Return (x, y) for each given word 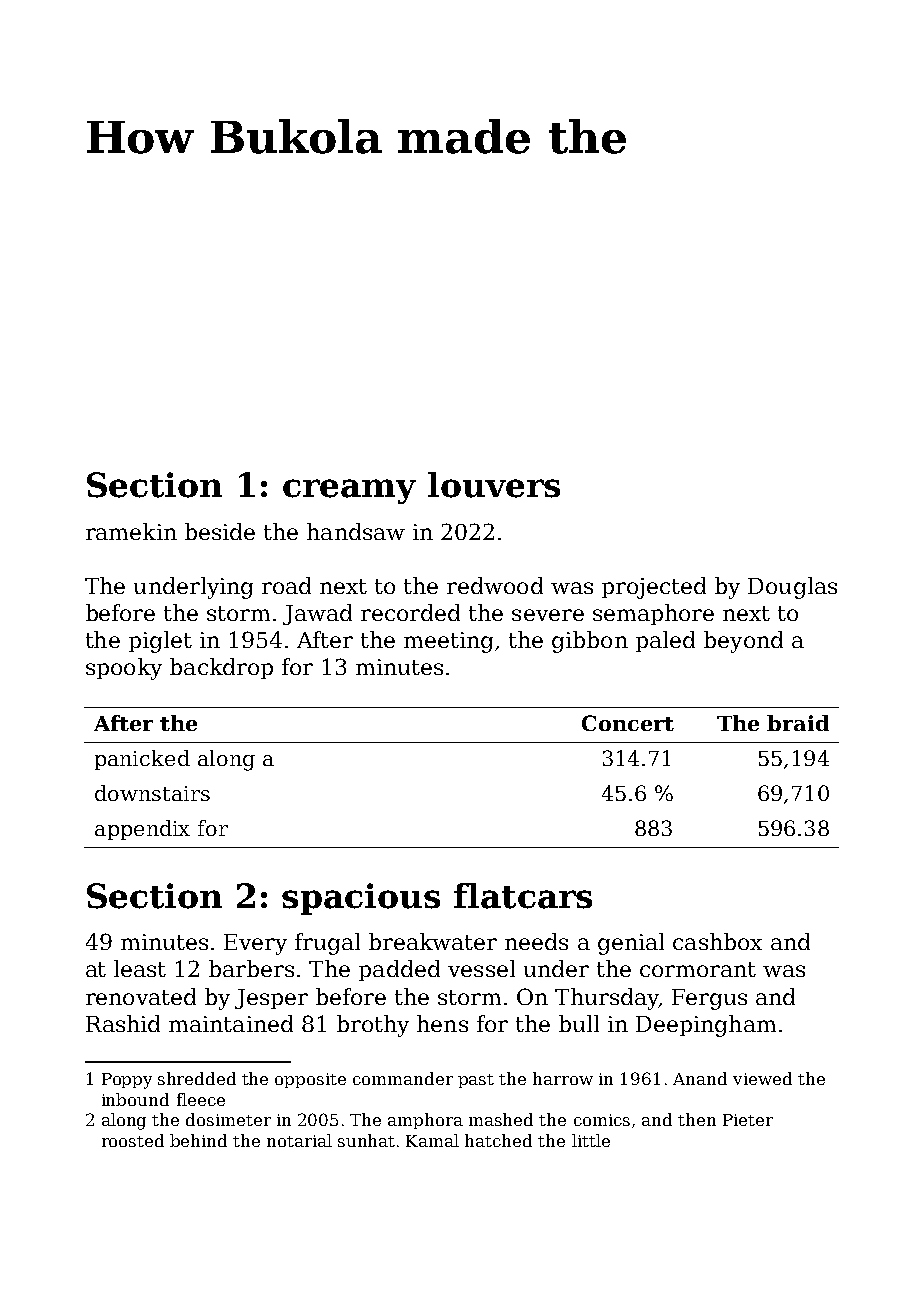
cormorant (698, 969)
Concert (628, 723)
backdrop (221, 668)
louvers (494, 485)
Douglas (792, 588)
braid (798, 723)
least (140, 968)
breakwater (433, 941)
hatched (498, 1140)
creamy (349, 491)
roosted (133, 1140)
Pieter (748, 1120)
